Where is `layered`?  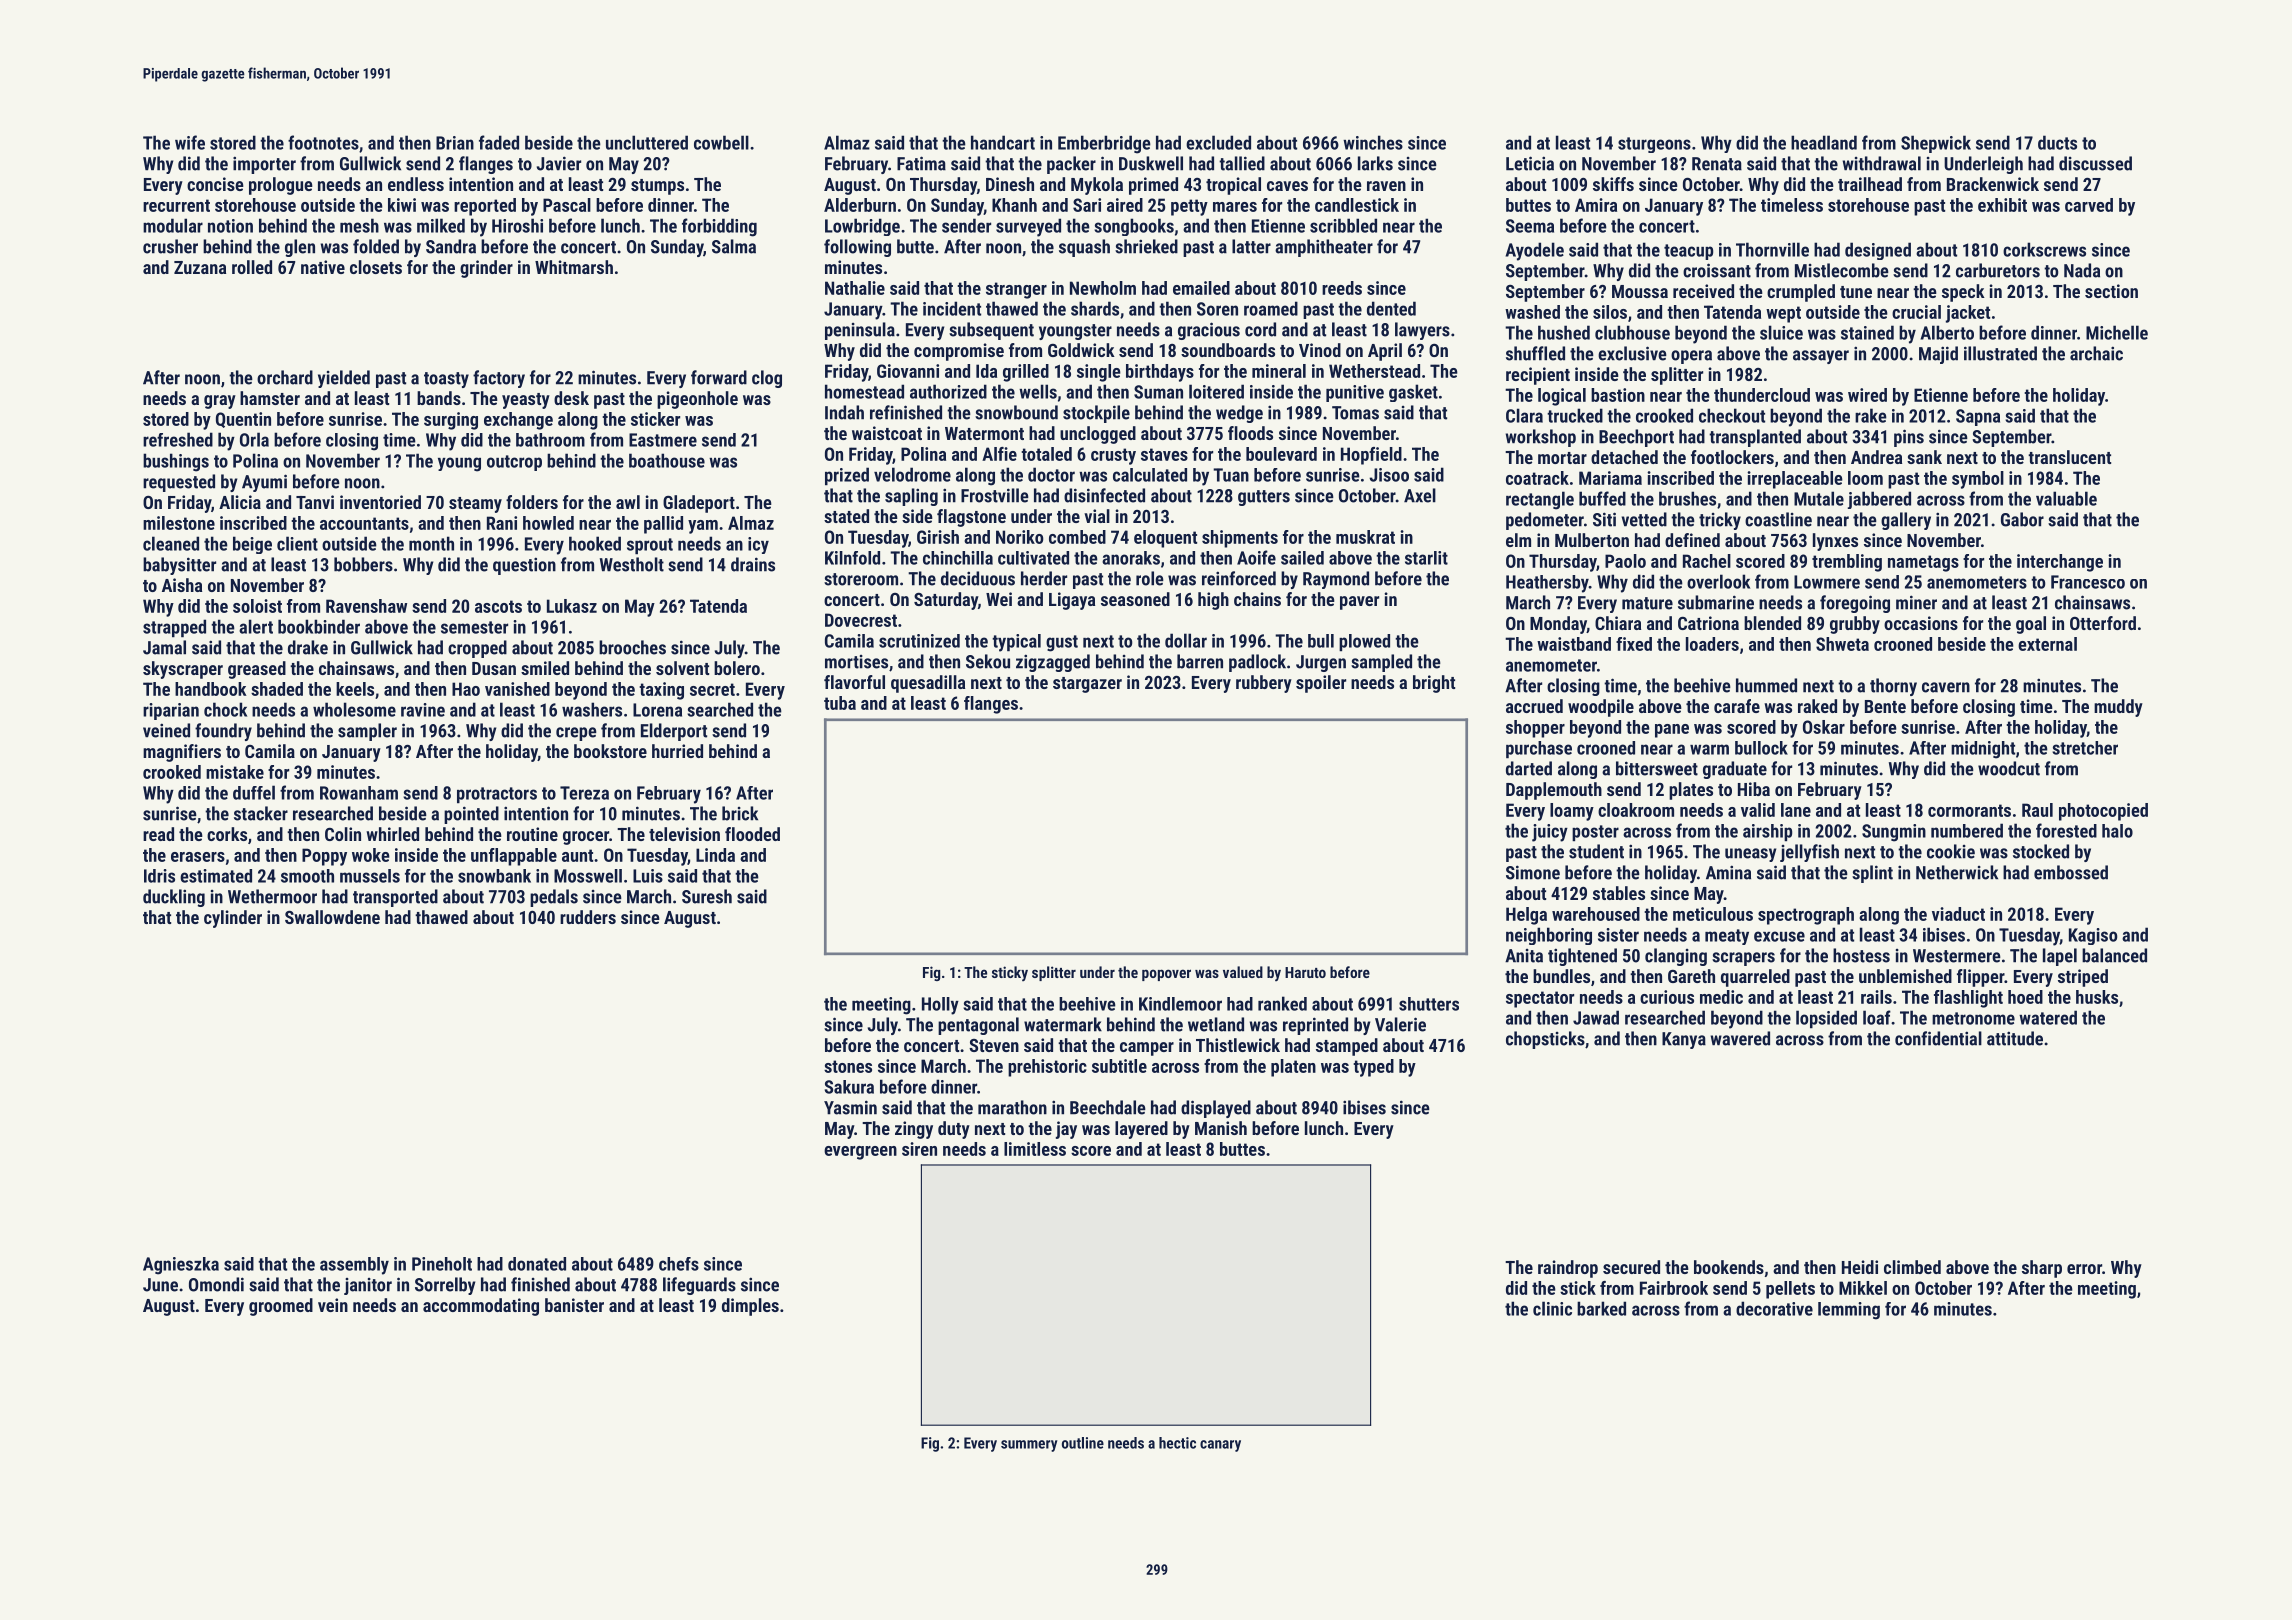 layered is located at coordinates (1141, 1130).
